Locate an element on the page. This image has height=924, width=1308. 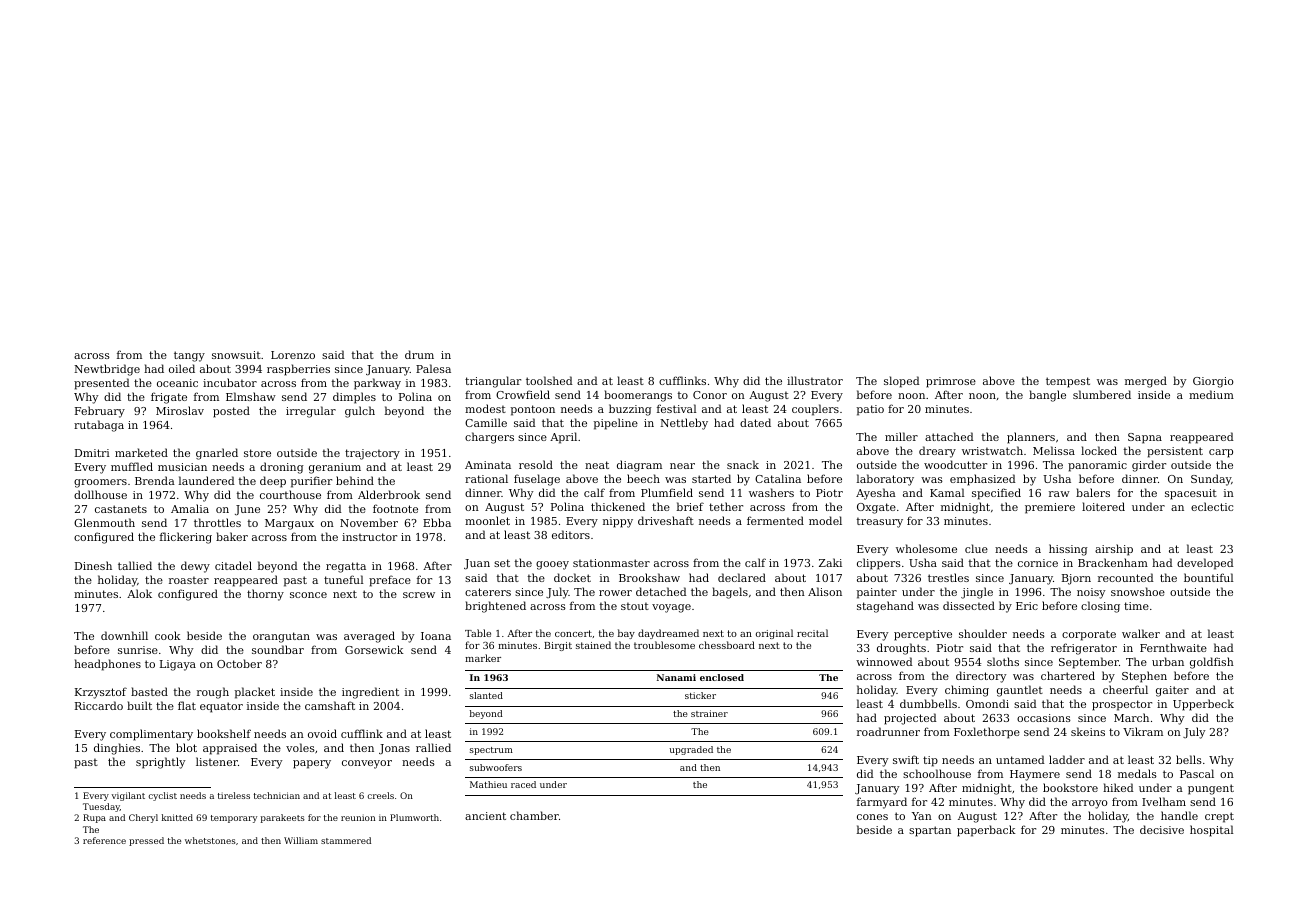
dewy is located at coordinates (195, 567).
